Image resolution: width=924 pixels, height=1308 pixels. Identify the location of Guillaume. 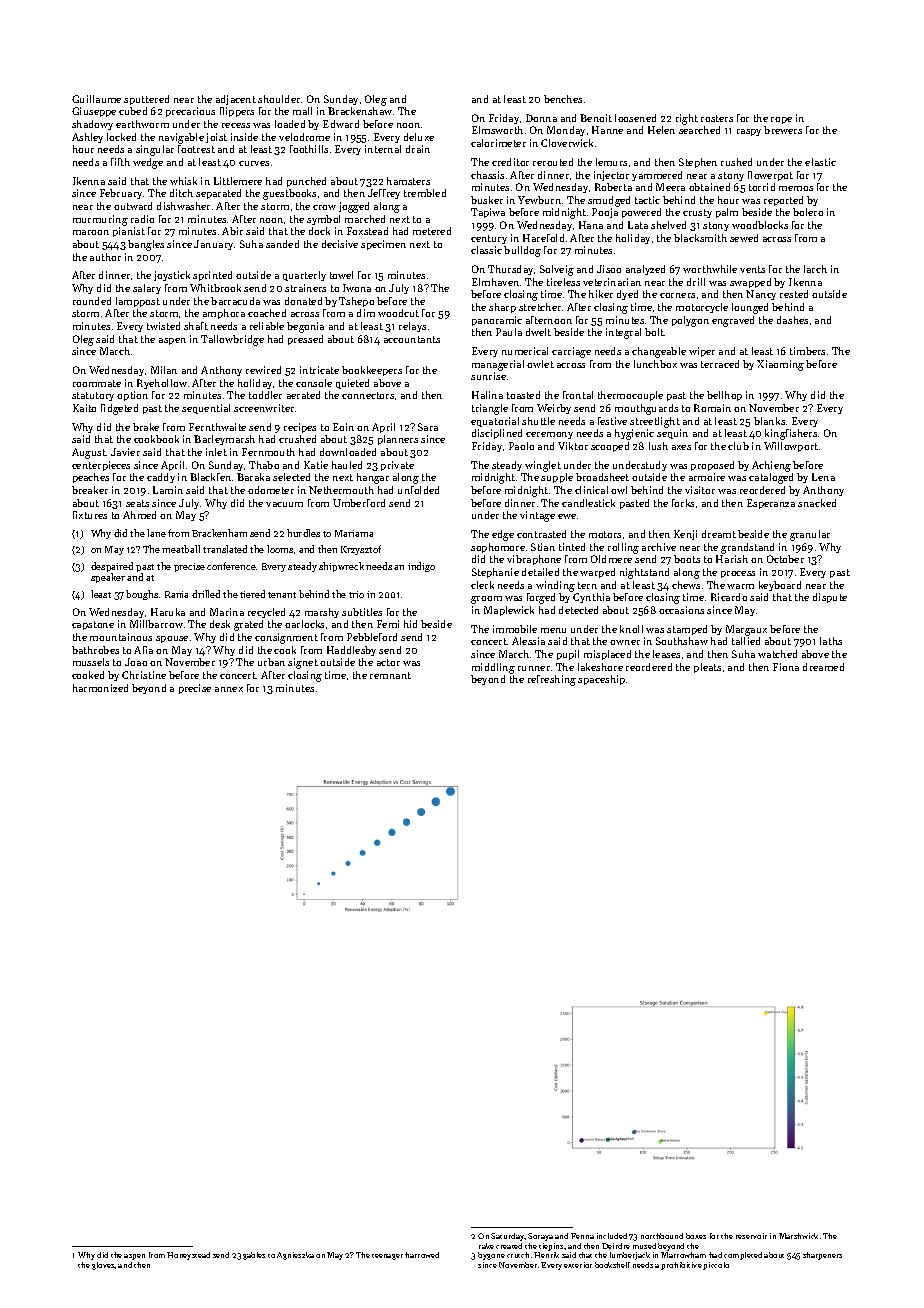
(96, 99).
